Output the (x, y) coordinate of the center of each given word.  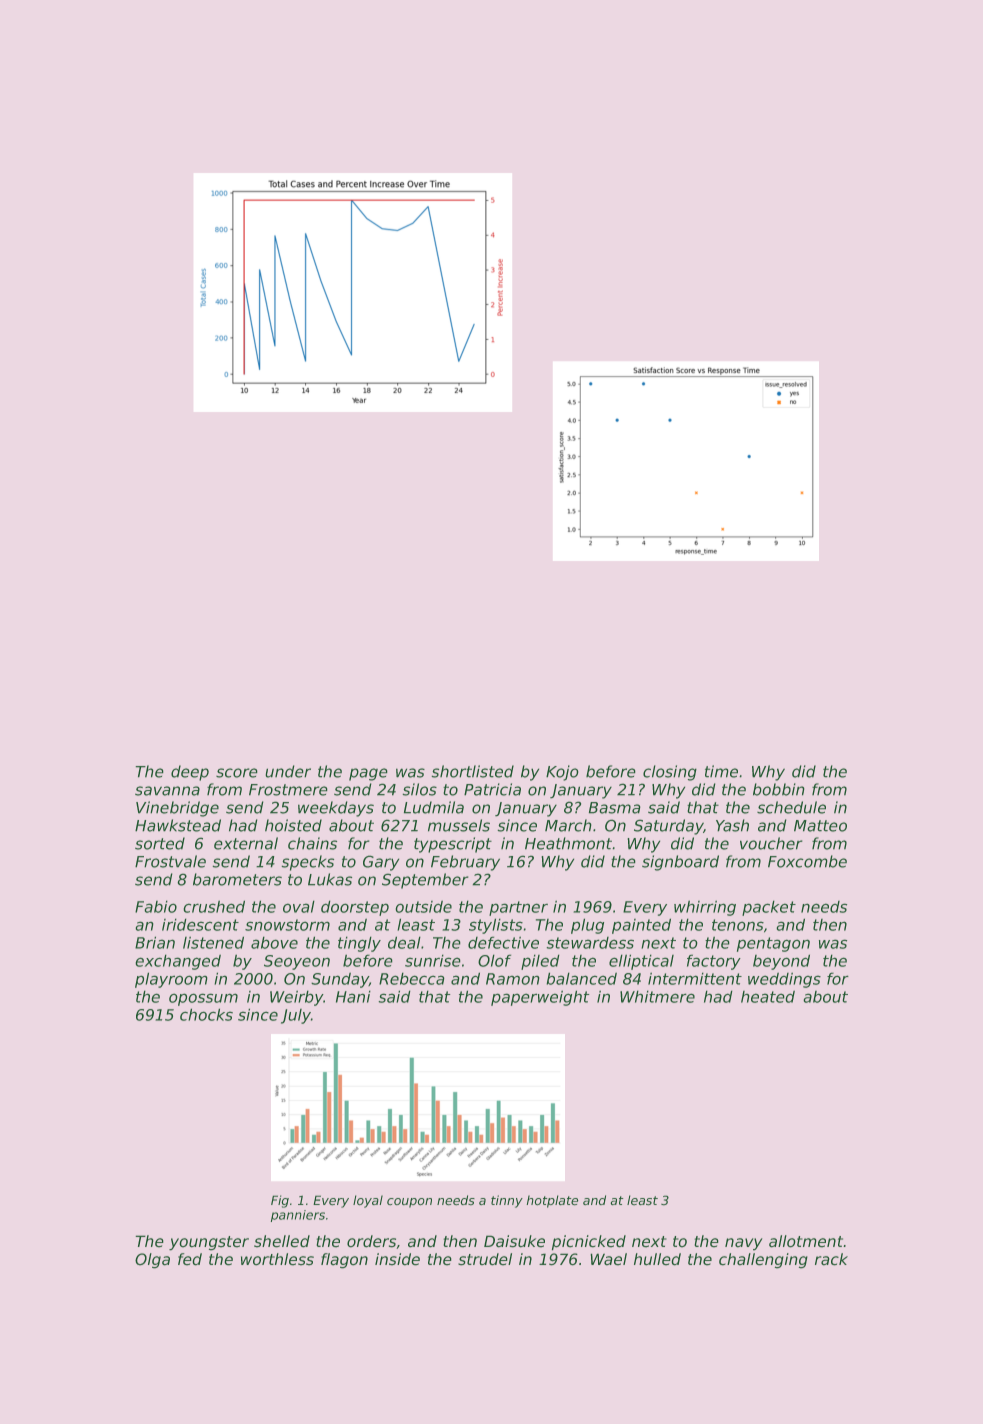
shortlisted (472, 771)
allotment (806, 1241)
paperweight (540, 998)
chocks (206, 1014)
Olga (152, 1261)
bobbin (779, 789)
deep (190, 773)
